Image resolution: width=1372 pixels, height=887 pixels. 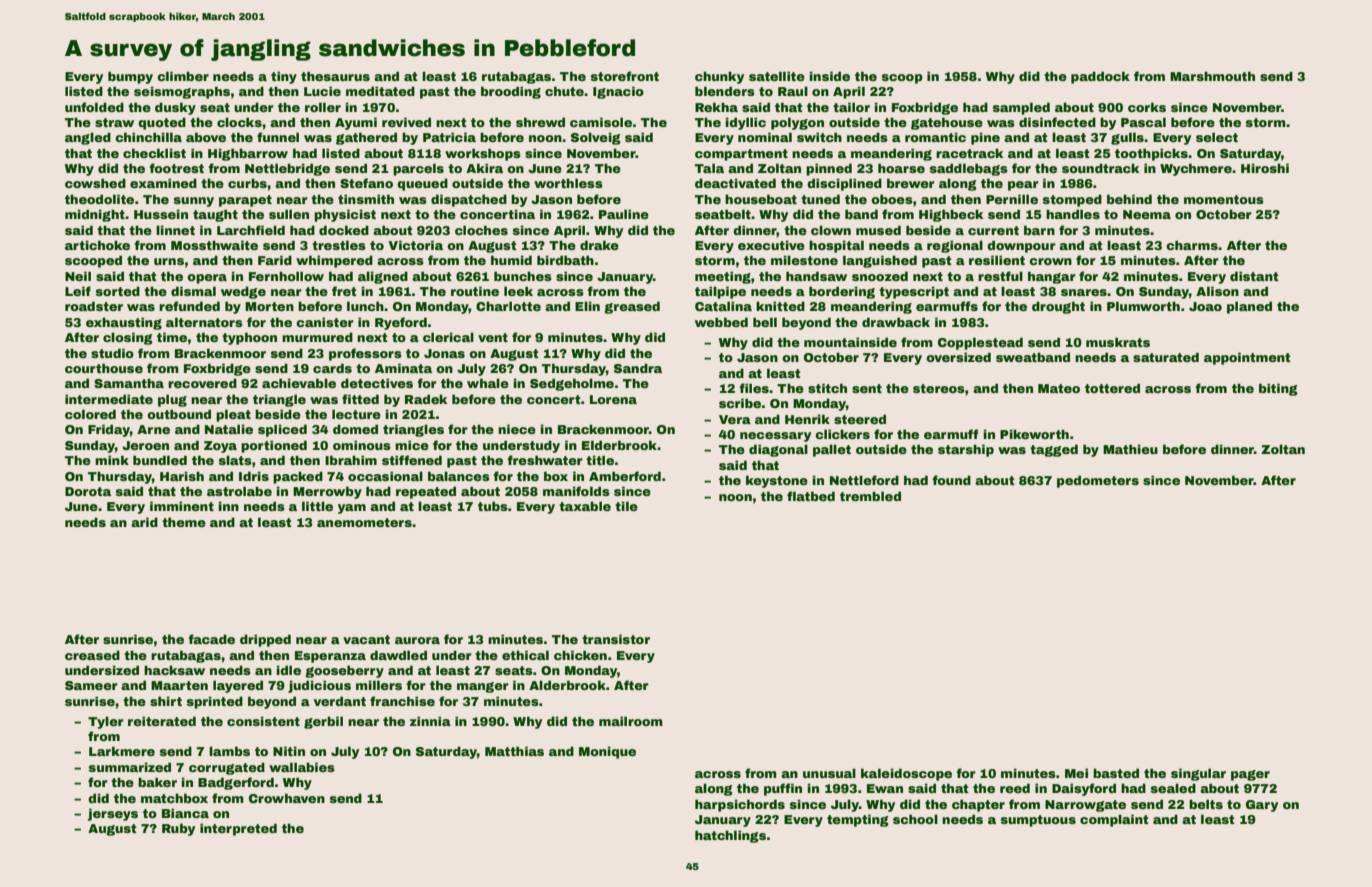 I want to click on verdant, so click(x=340, y=701).
